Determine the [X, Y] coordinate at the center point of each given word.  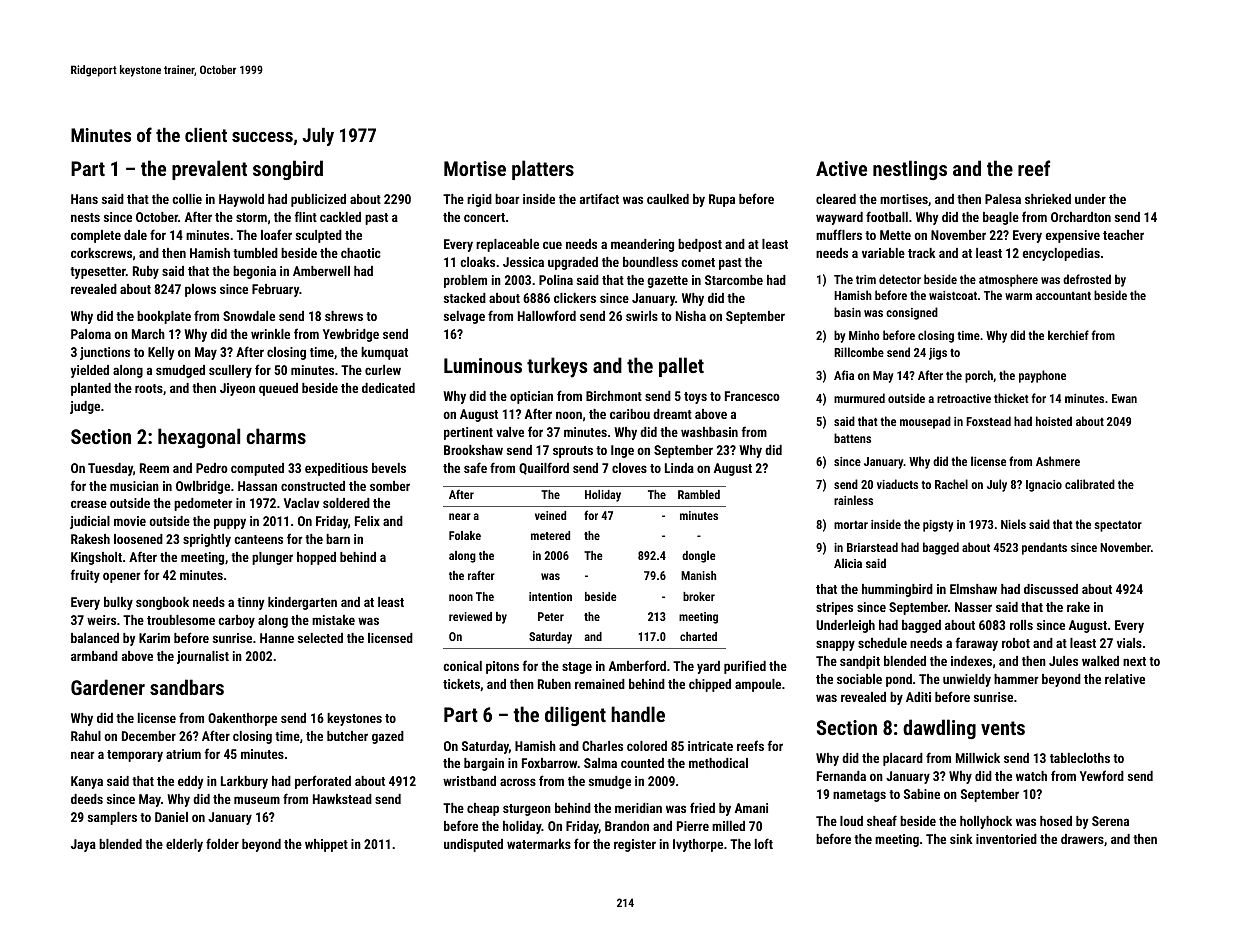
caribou [630, 414]
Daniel [171, 817]
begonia [254, 272]
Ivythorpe [698, 845]
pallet [681, 367]
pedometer [203, 504]
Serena [1110, 821]
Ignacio [1044, 486]
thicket [1011, 398]
